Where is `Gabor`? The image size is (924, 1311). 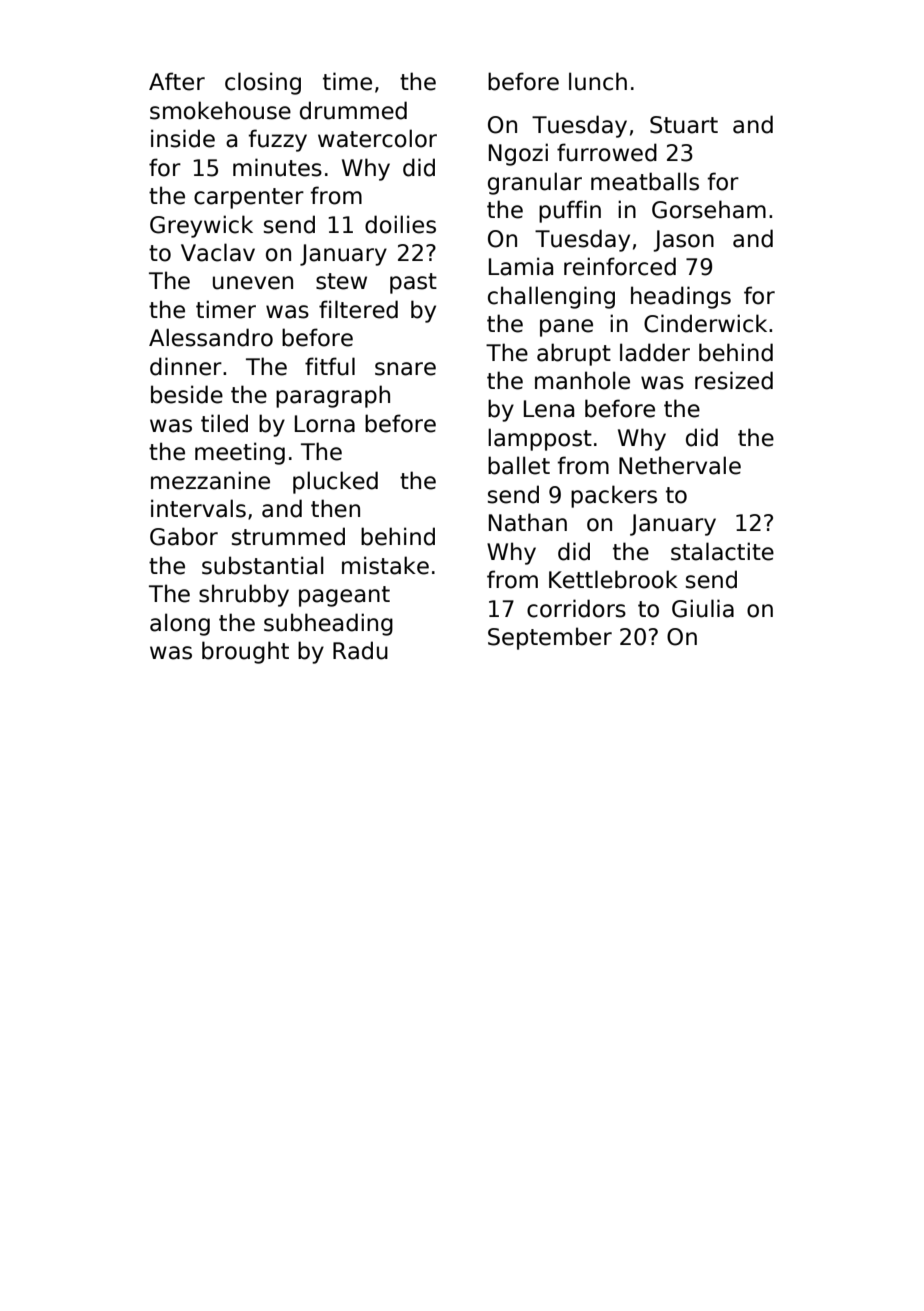
Gabor is located at coordinates (184, 536).
